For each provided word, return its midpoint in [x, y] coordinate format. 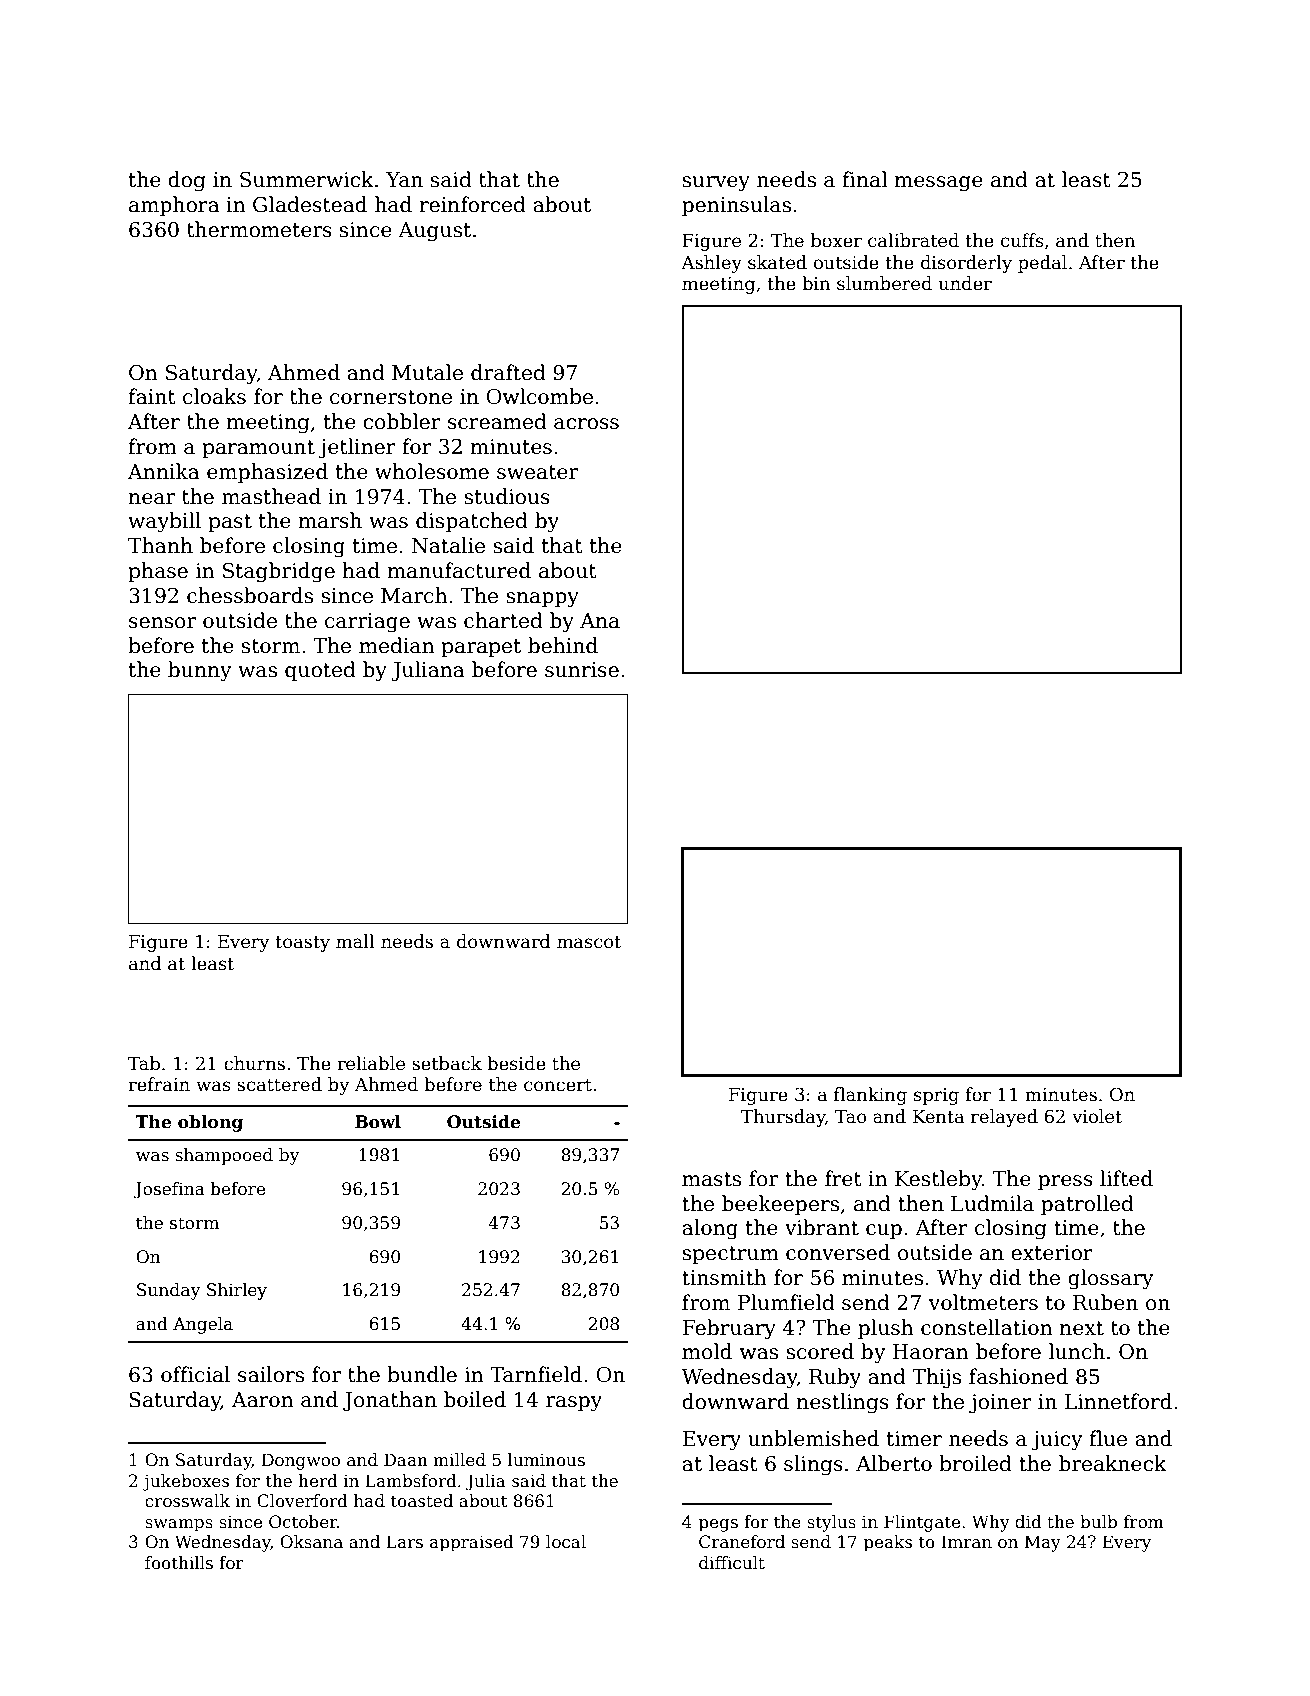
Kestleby [938, 1180]
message [939, 184]
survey [716, 184]
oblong [210, 1123]
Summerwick [307, 179]
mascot [589, 942]
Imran [966, 1542]
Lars [404, 1542]
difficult [732, 1563]
